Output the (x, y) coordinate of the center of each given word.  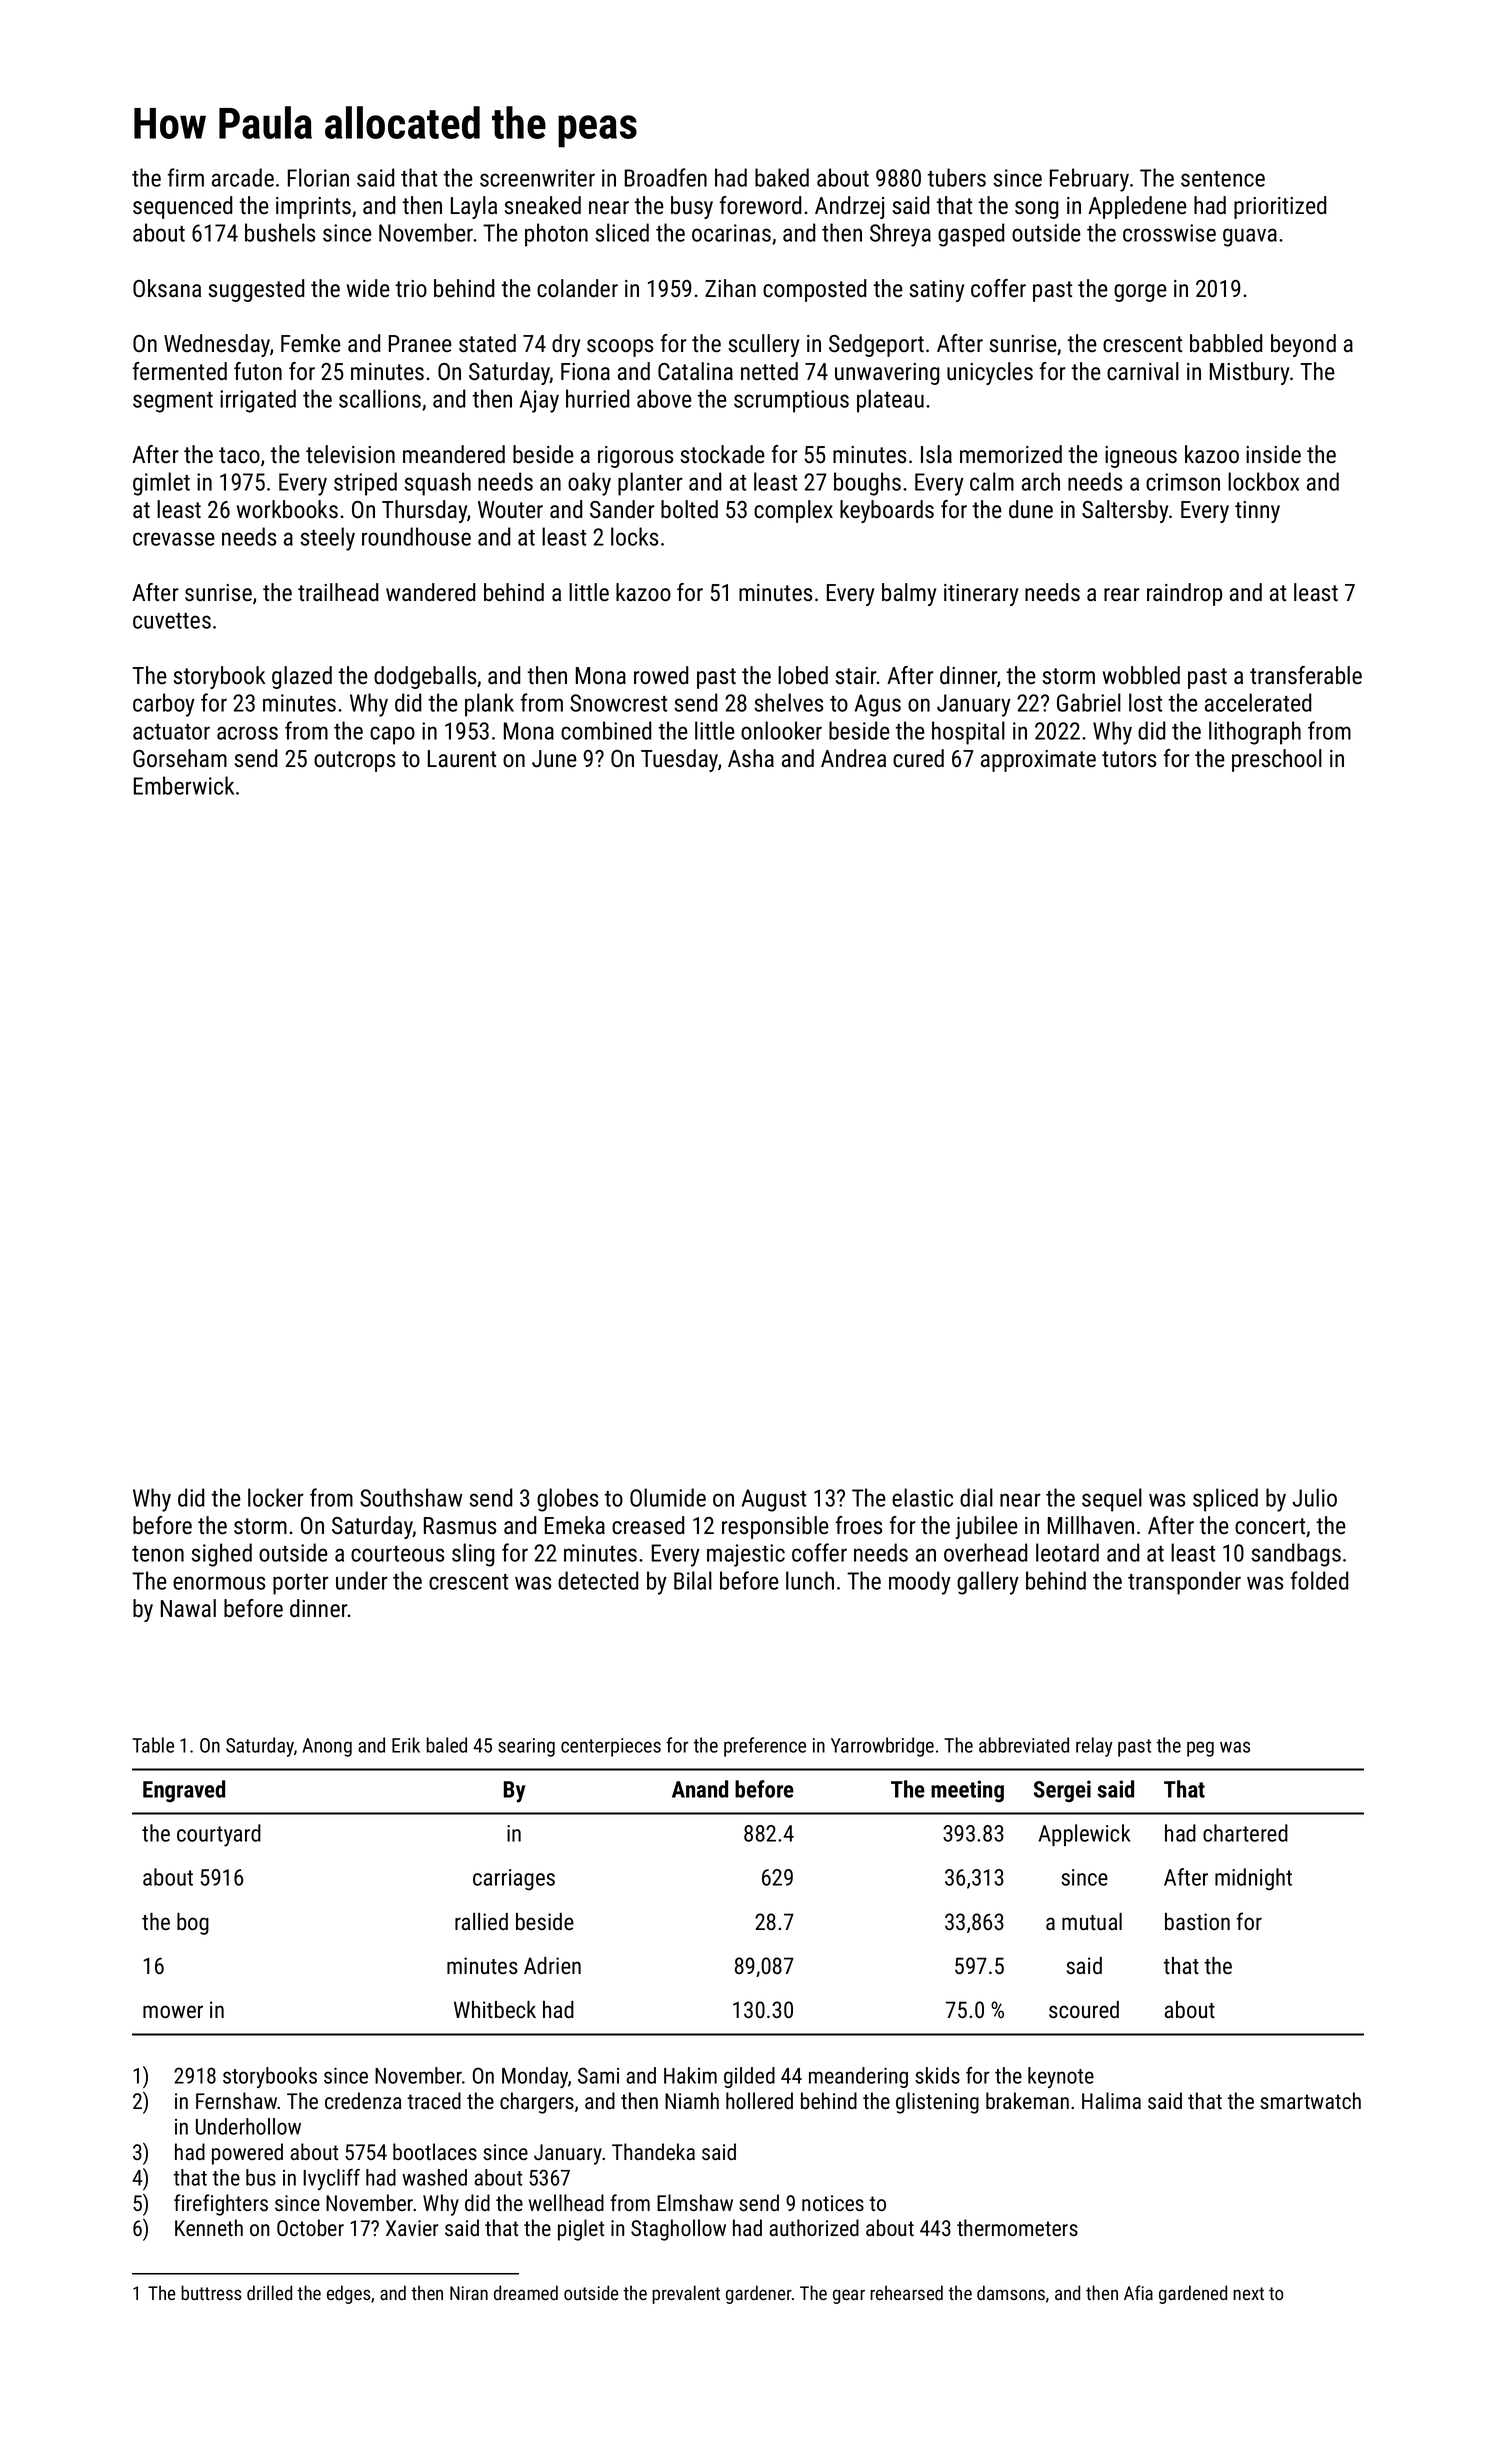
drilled (269, 2292)
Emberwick (184, 785)
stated (487, 343)
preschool (1277, 760)
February (1089, 180)
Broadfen (666, 177)
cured (918, 758)
